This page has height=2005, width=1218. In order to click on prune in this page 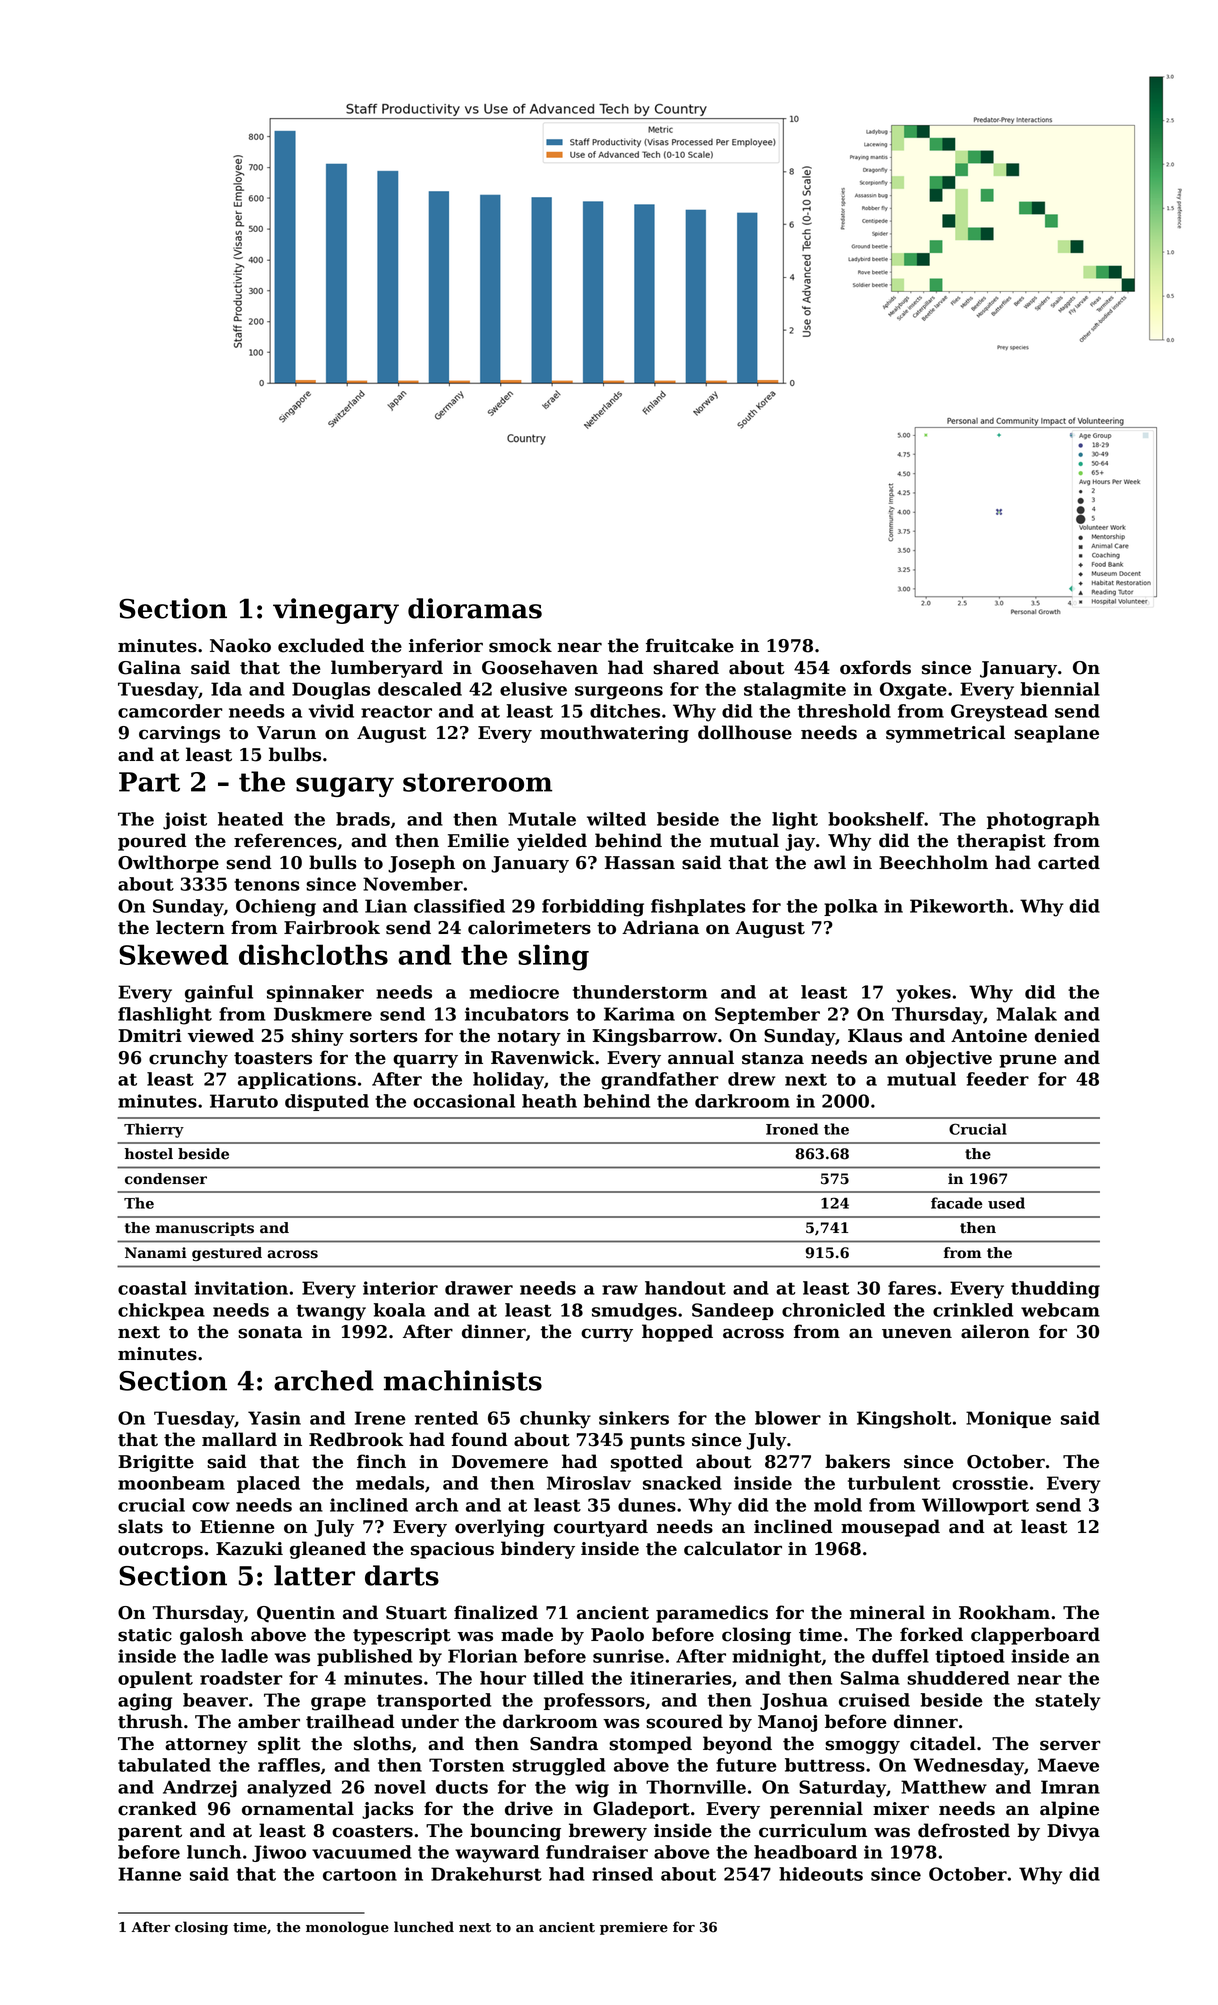, I will do `click(1028, 1061)`.
